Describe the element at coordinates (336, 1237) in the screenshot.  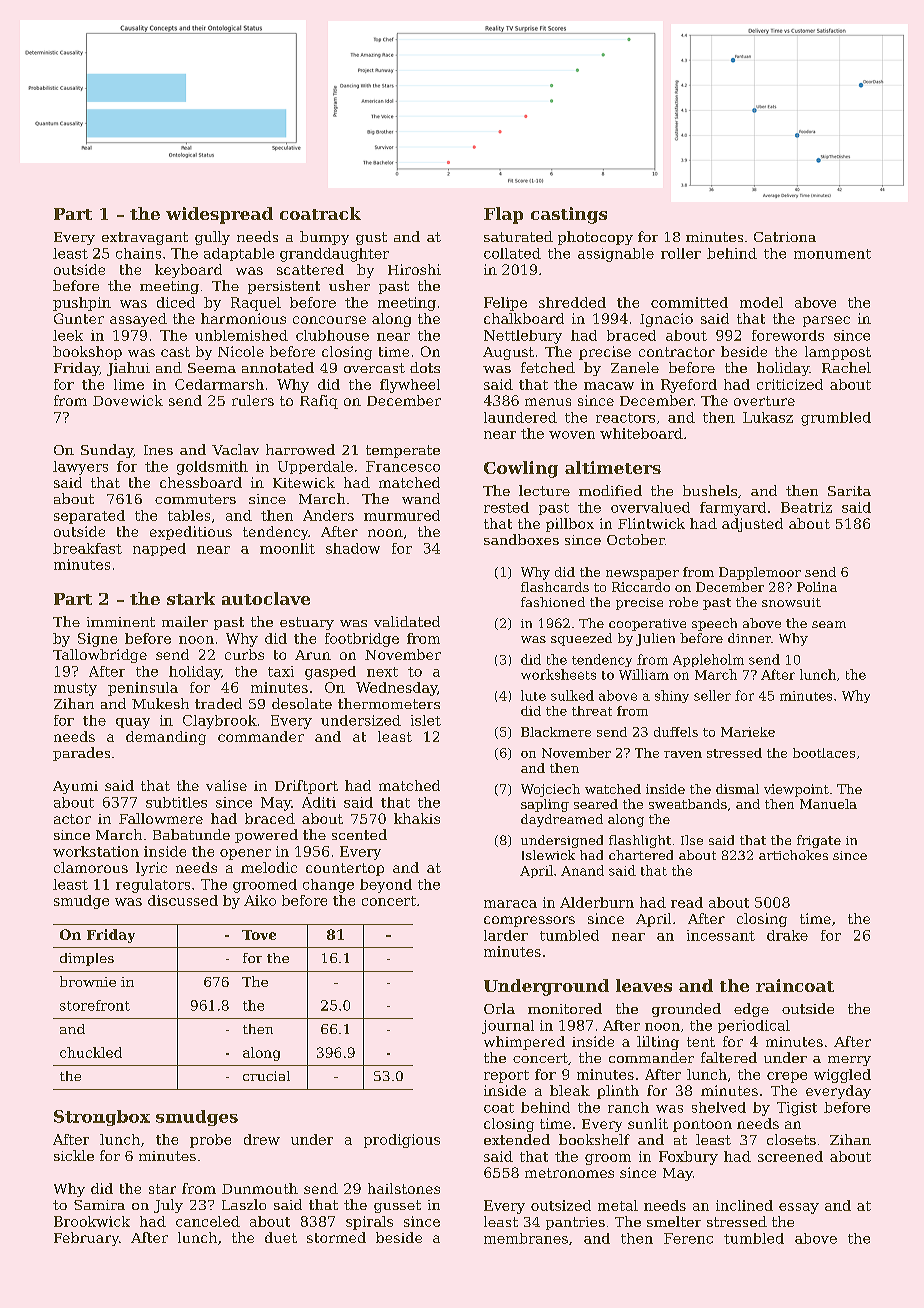
I see `stormed` at that location.
